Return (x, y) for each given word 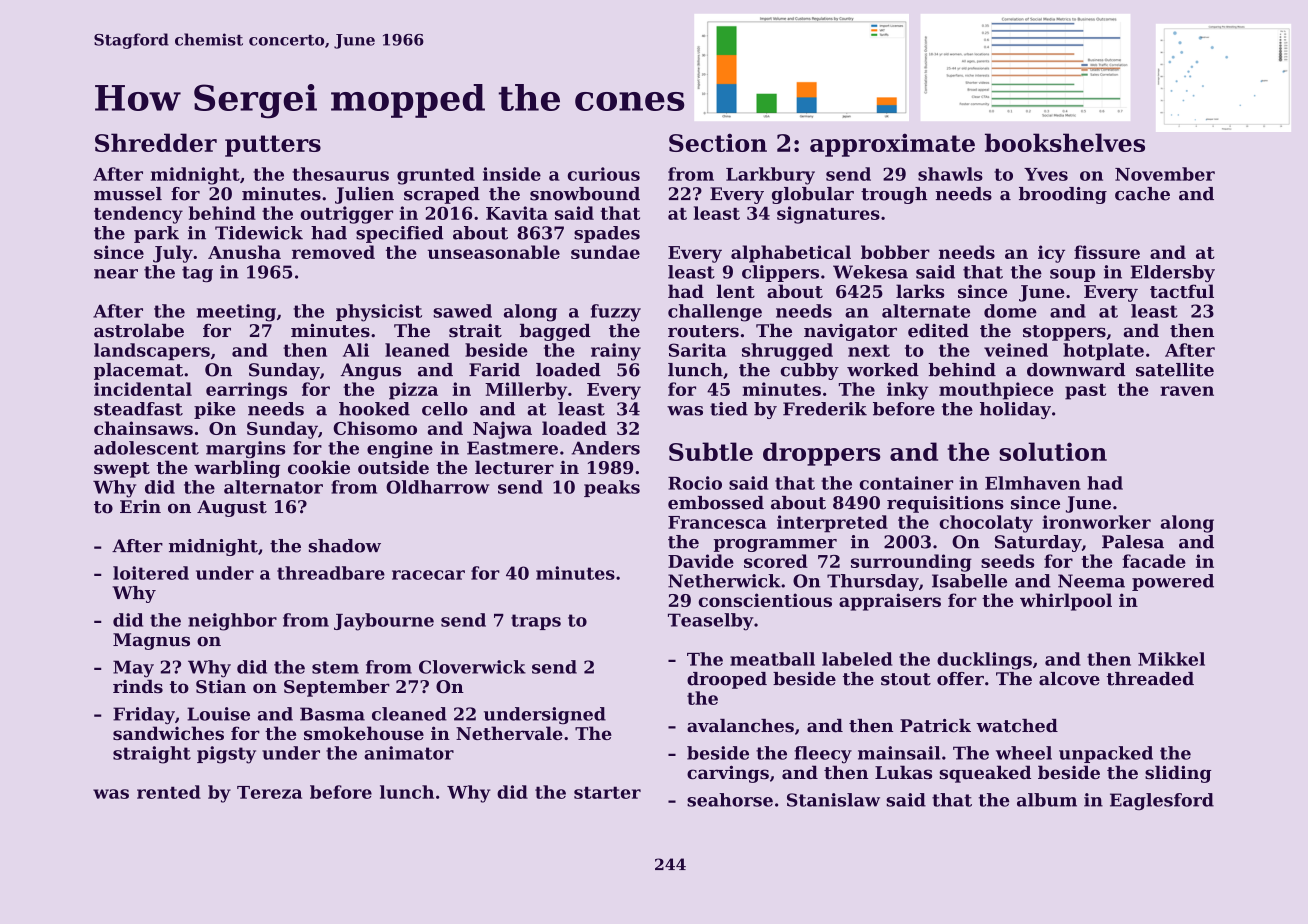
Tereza (269, 792)
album (1047, 800)
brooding (1063, 195)
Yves (1046, 174)
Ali (356, 350)
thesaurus (341, 174)
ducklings (984, 661)
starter (607, 792)
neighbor (232, 622)
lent (735, 291)
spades (607, 234)
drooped (727, 680)
